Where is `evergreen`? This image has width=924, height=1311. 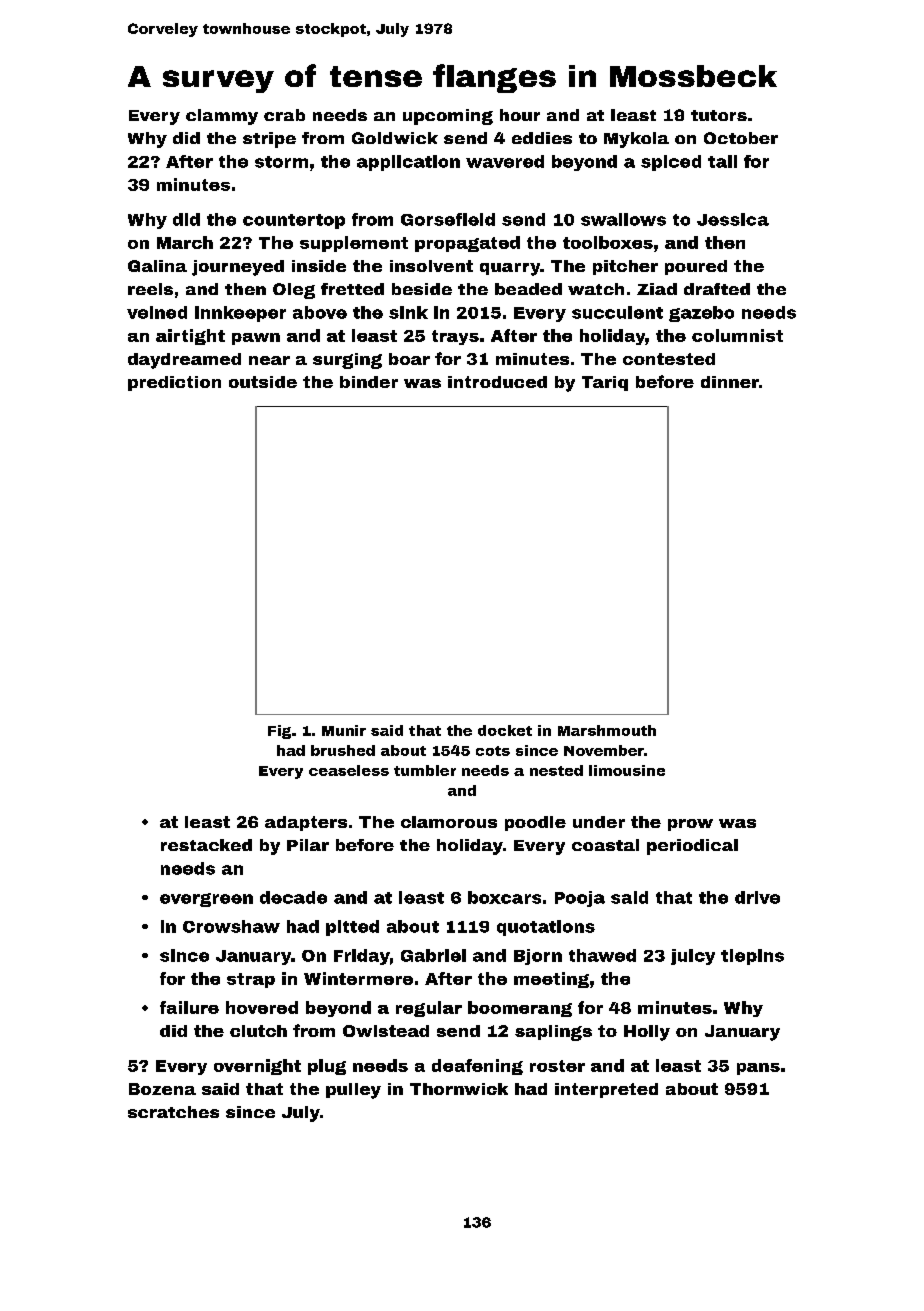
evergreen is located at coordinates (206, 900).
